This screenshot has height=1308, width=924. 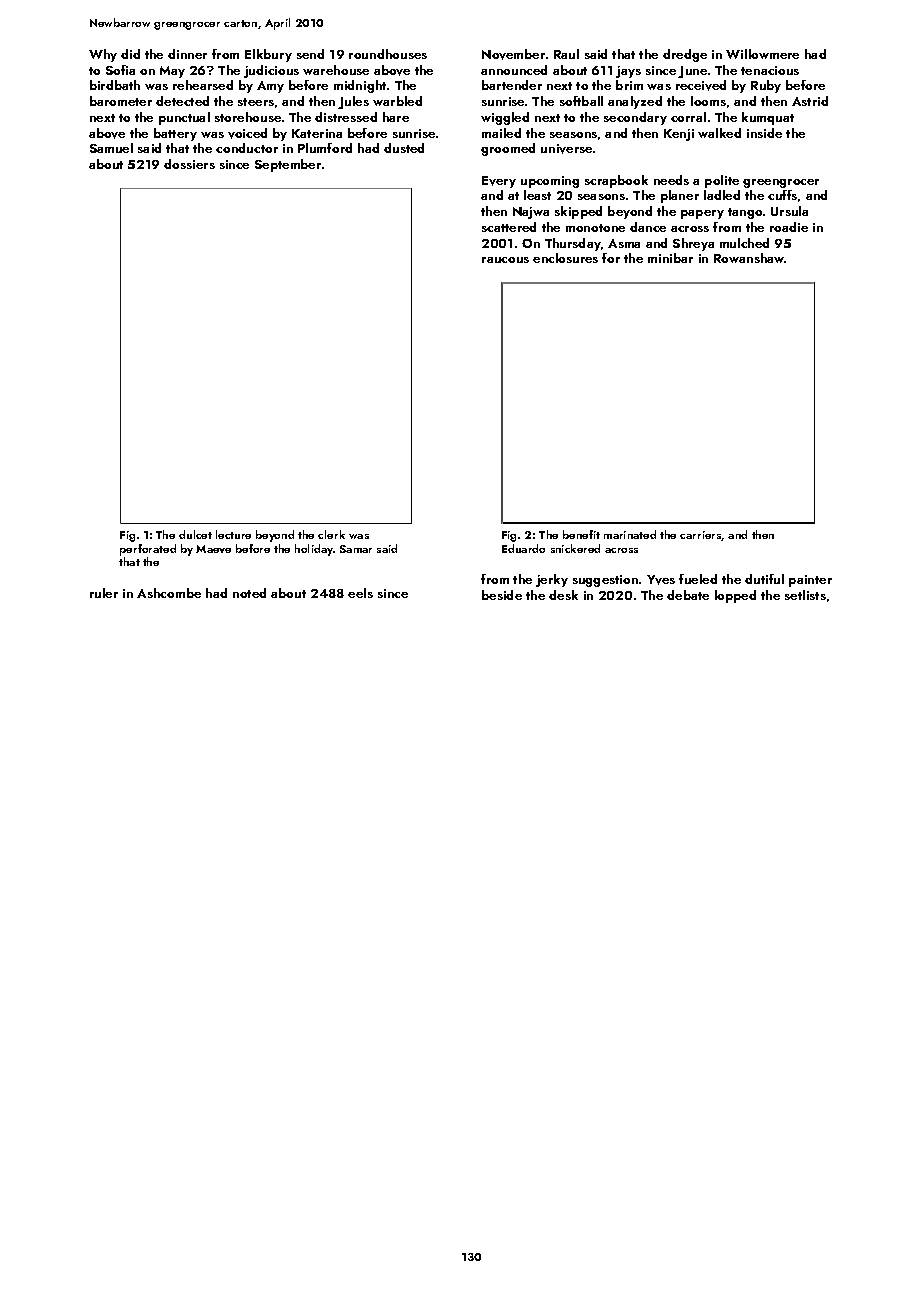 I want to click on roundhouses, so click(x=388, y=54).
